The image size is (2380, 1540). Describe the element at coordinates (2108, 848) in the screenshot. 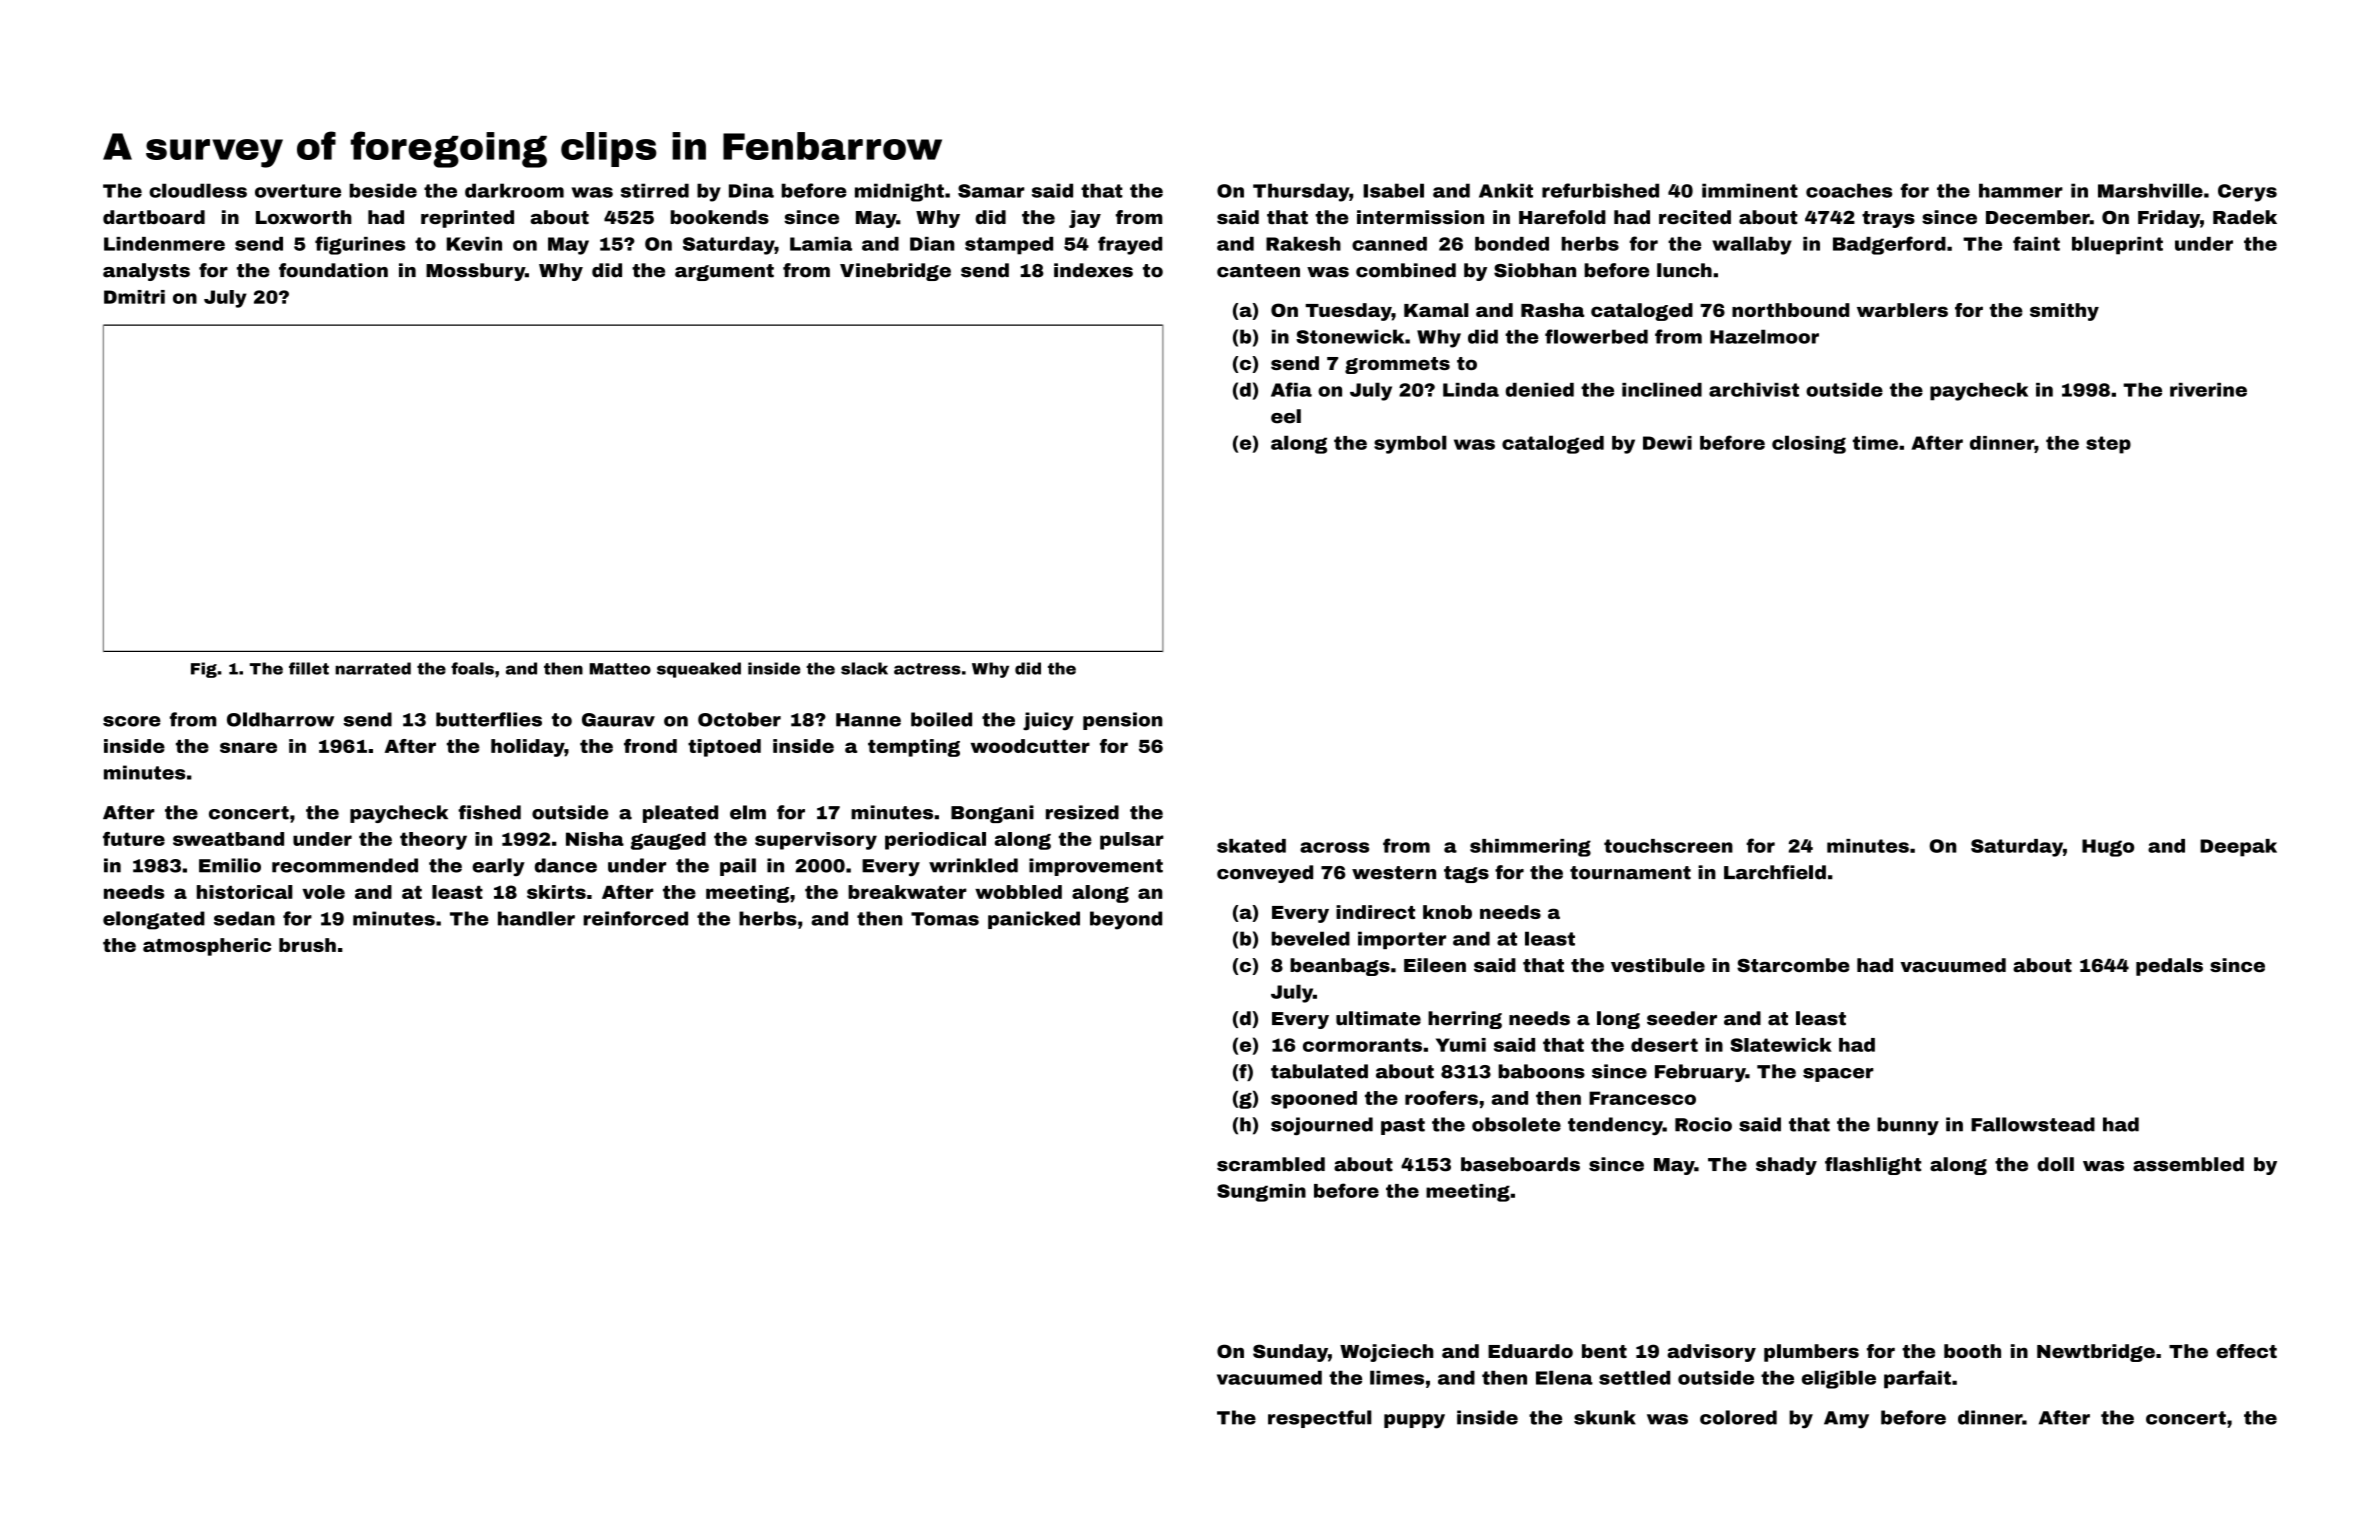

I see `Hugo` at that location.
